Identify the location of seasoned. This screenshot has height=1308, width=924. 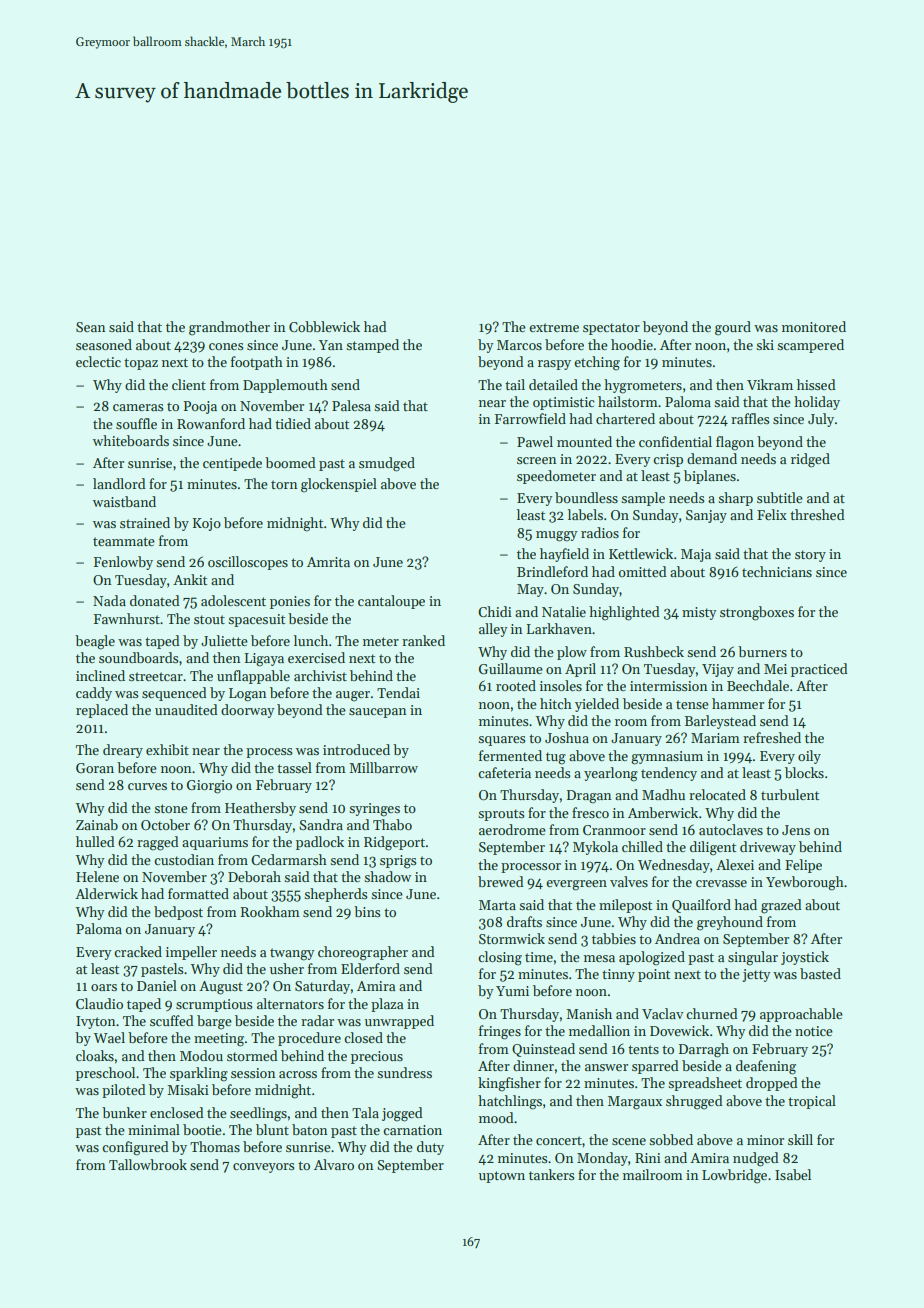
(104, 344).
